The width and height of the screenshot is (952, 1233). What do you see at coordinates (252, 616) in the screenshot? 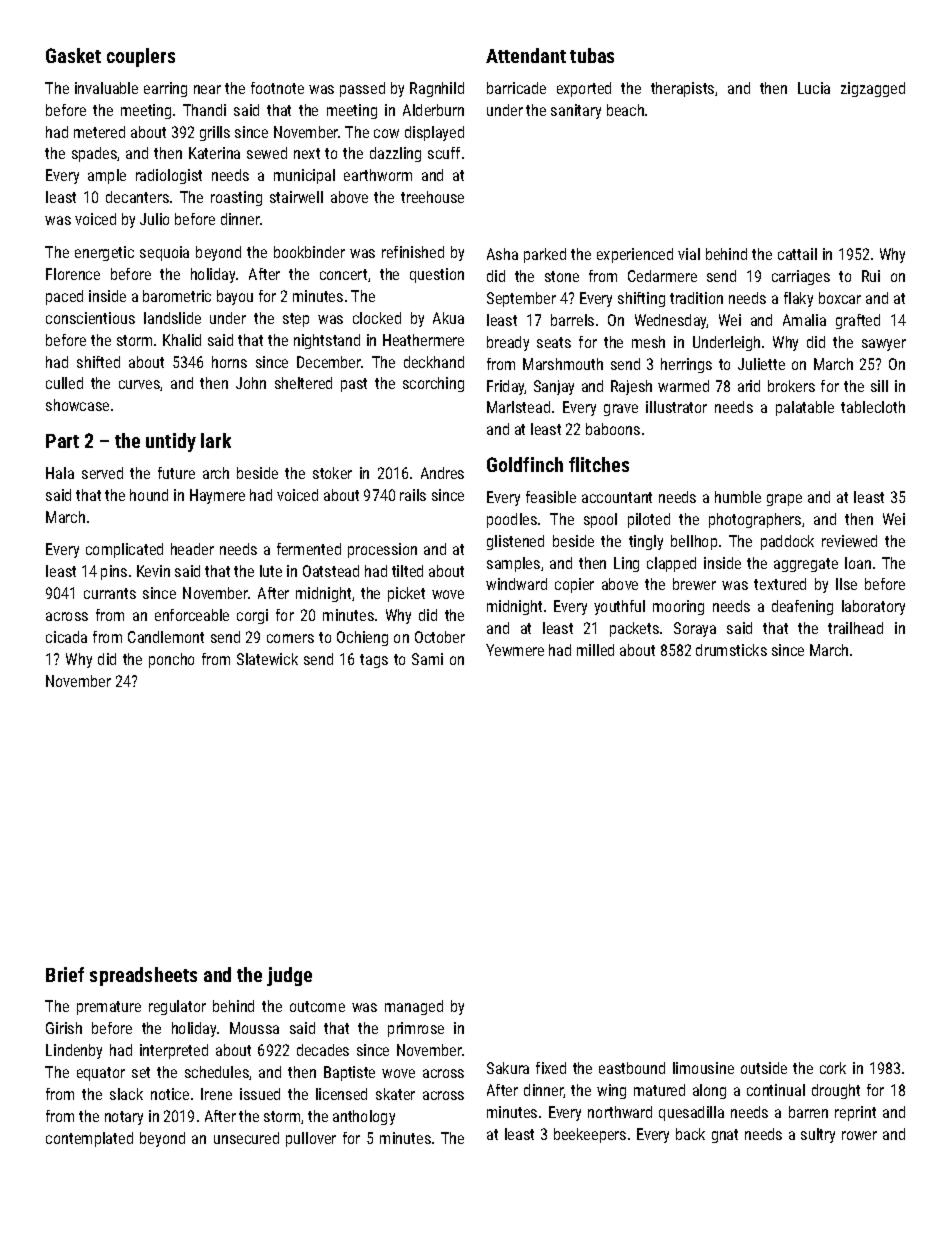
I see `corgi` at bounding box center [252, 616].
